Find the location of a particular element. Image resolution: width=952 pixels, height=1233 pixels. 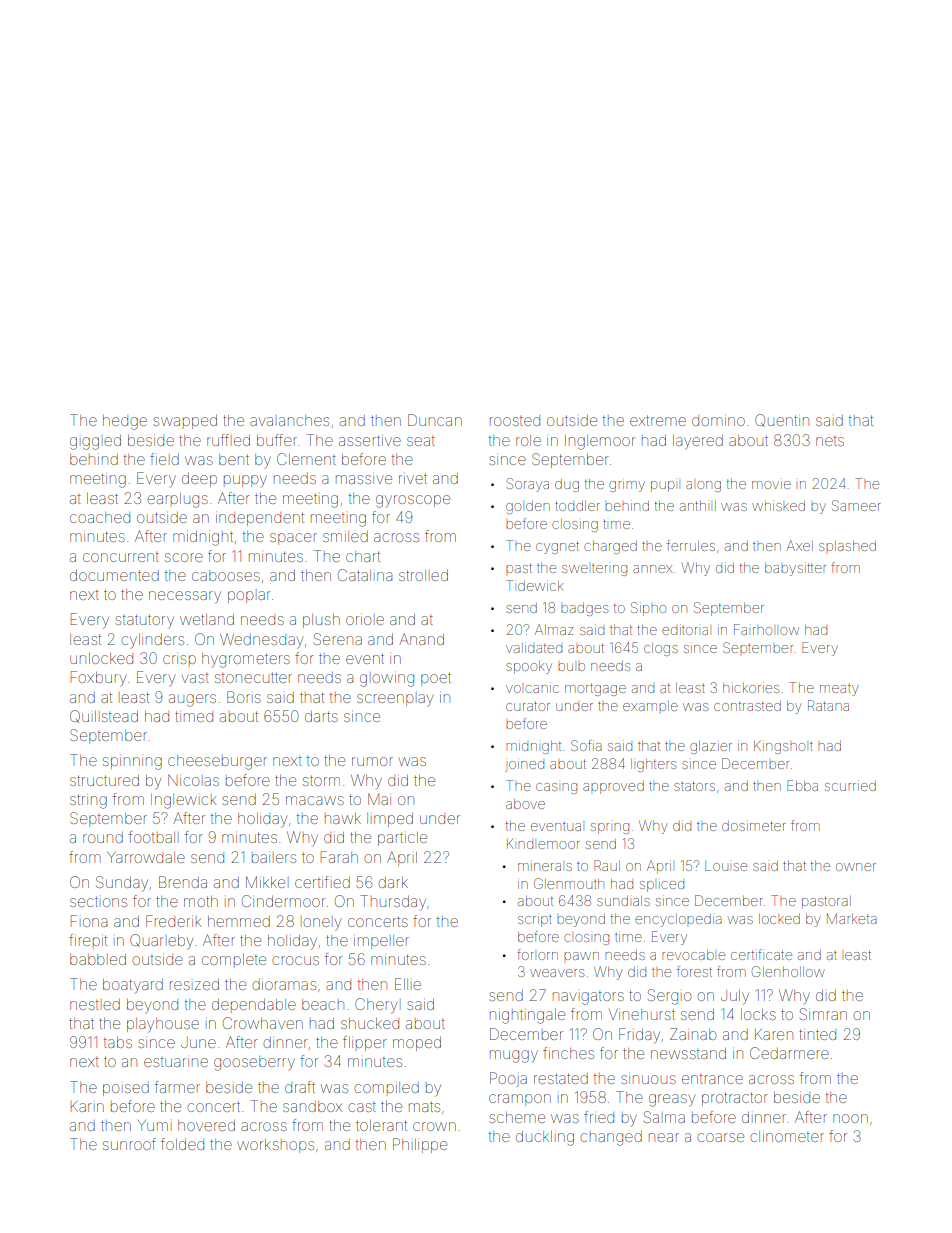

nets is located at coordinates (830, 441).
